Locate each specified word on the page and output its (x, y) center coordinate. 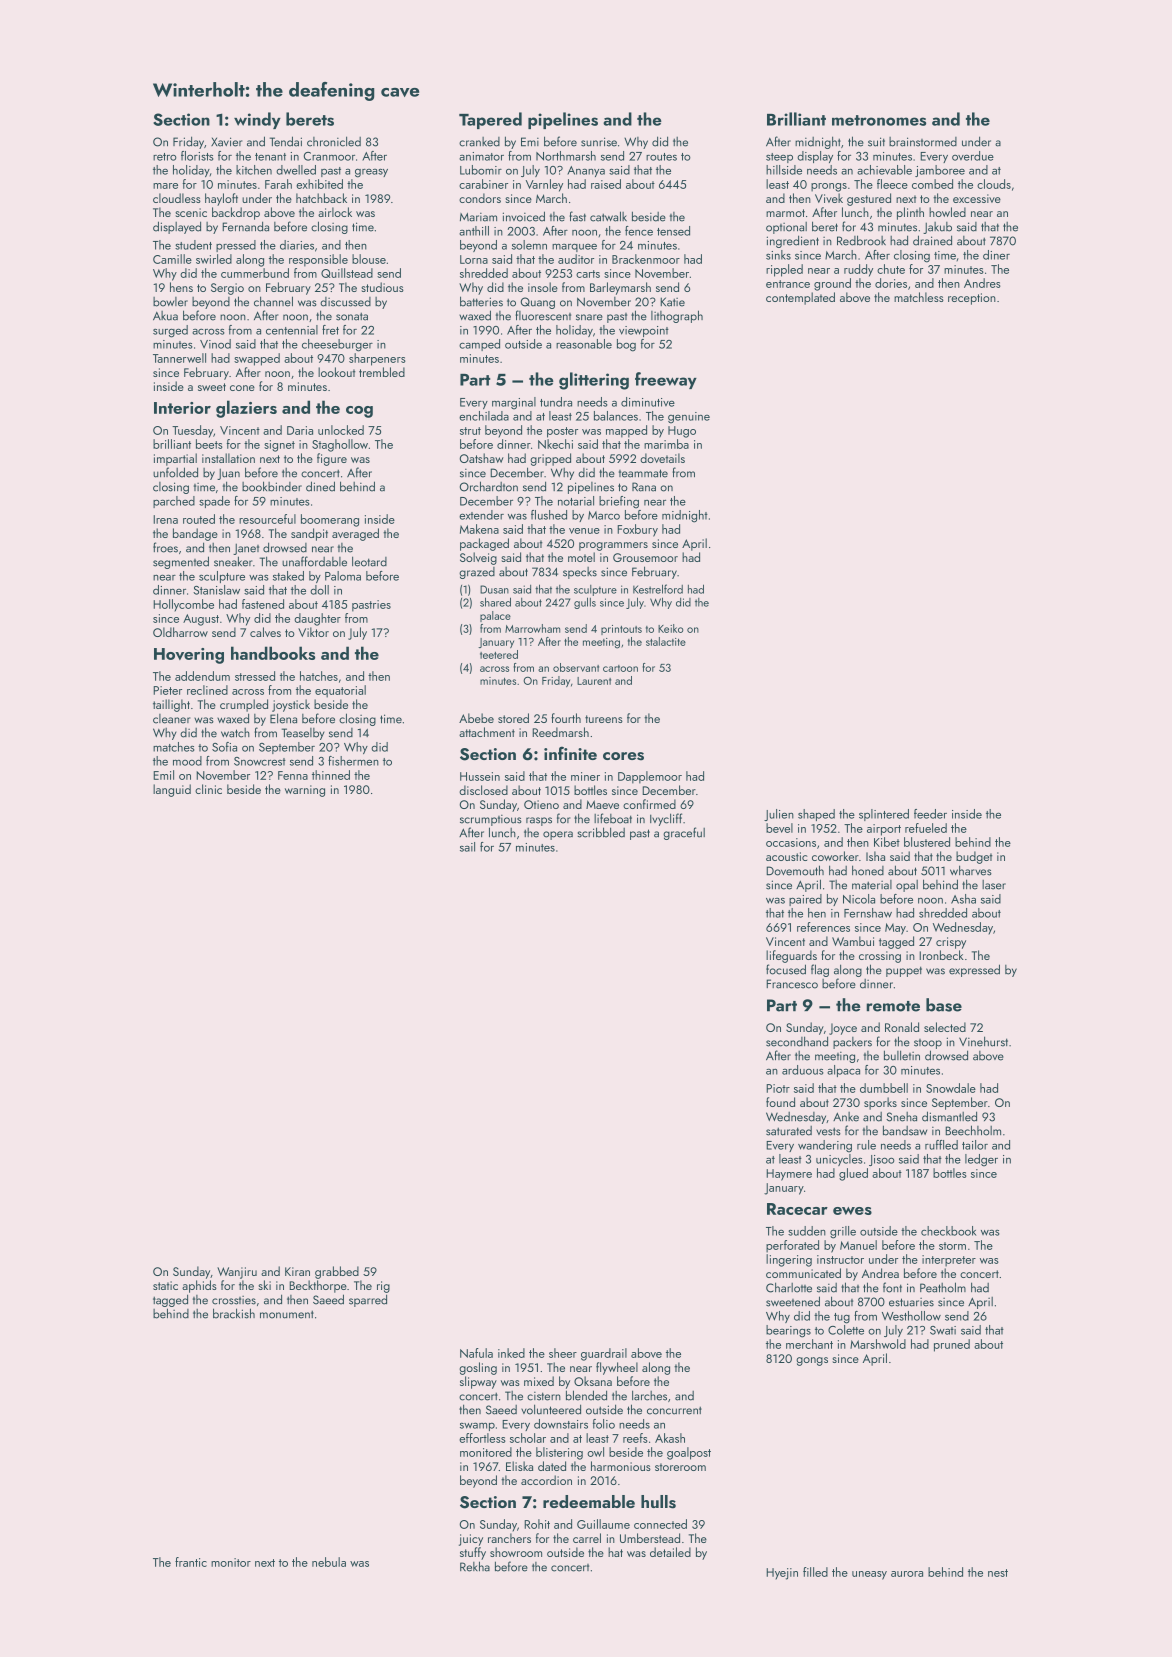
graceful (684, 833)
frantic (191, 1562)
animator (481, 156)
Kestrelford (658, 589)
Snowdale (951, 1088)
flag (820, 970)
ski (264, 1285)
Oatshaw (482, 458)
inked (511, 1353)
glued (853, 1174)
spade (214, 502)
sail (467, 847)
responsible (318, 260)
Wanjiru (237, 1273)
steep (779, 158)
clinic (208, 789)
